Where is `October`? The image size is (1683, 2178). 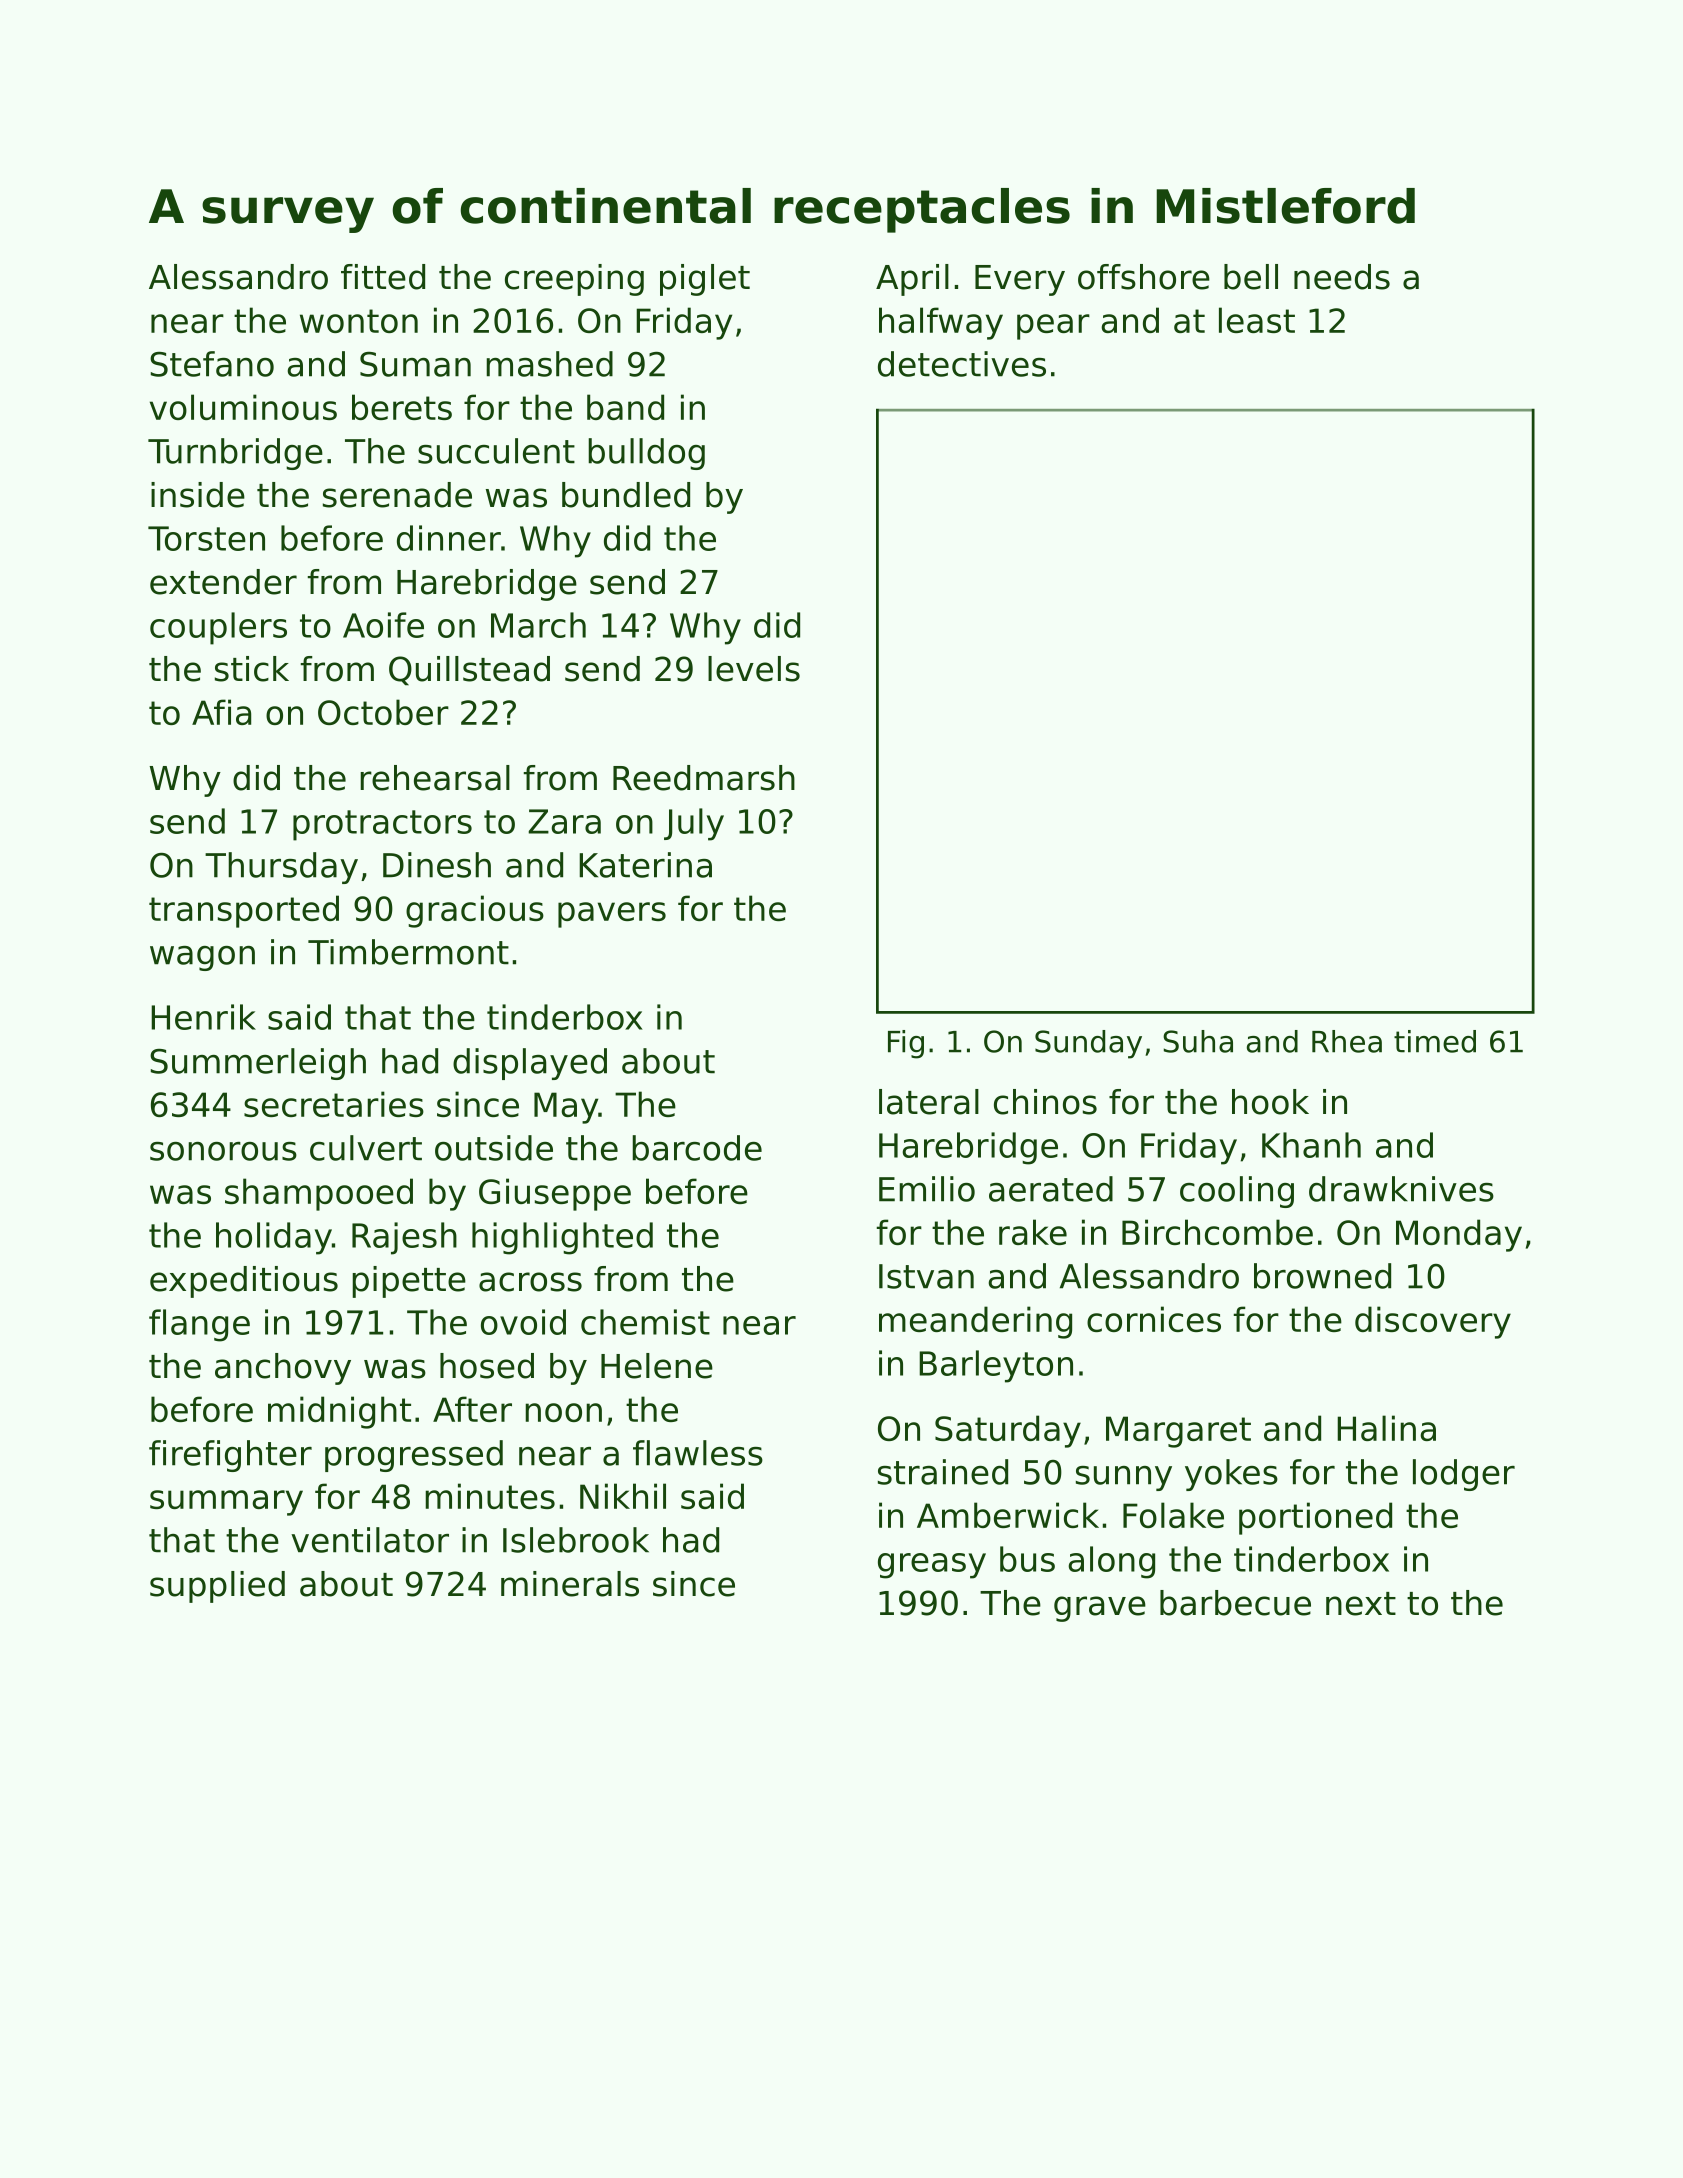
October is located at coordinates (383, 712).
